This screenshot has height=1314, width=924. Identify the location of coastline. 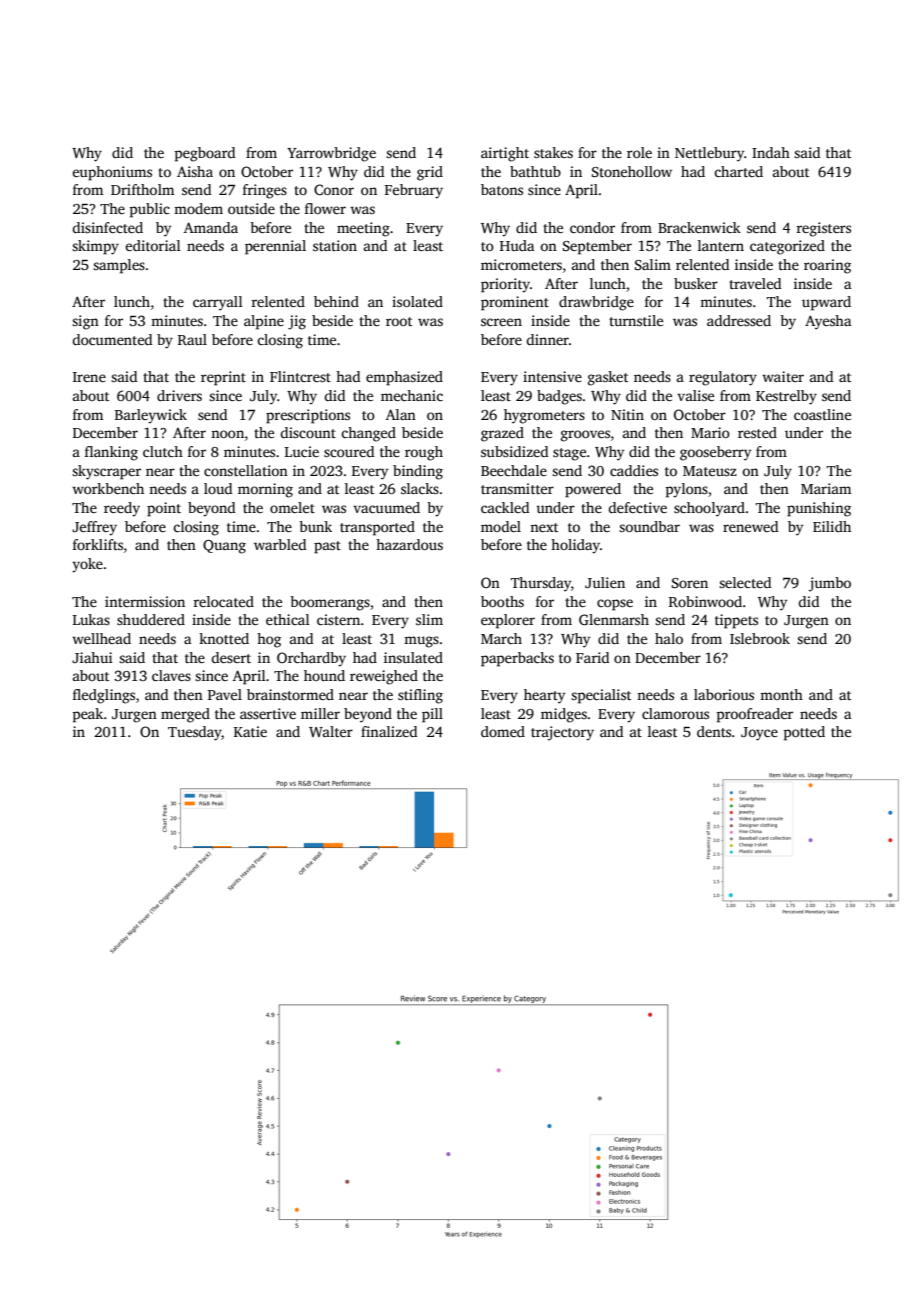
(822, 414).
